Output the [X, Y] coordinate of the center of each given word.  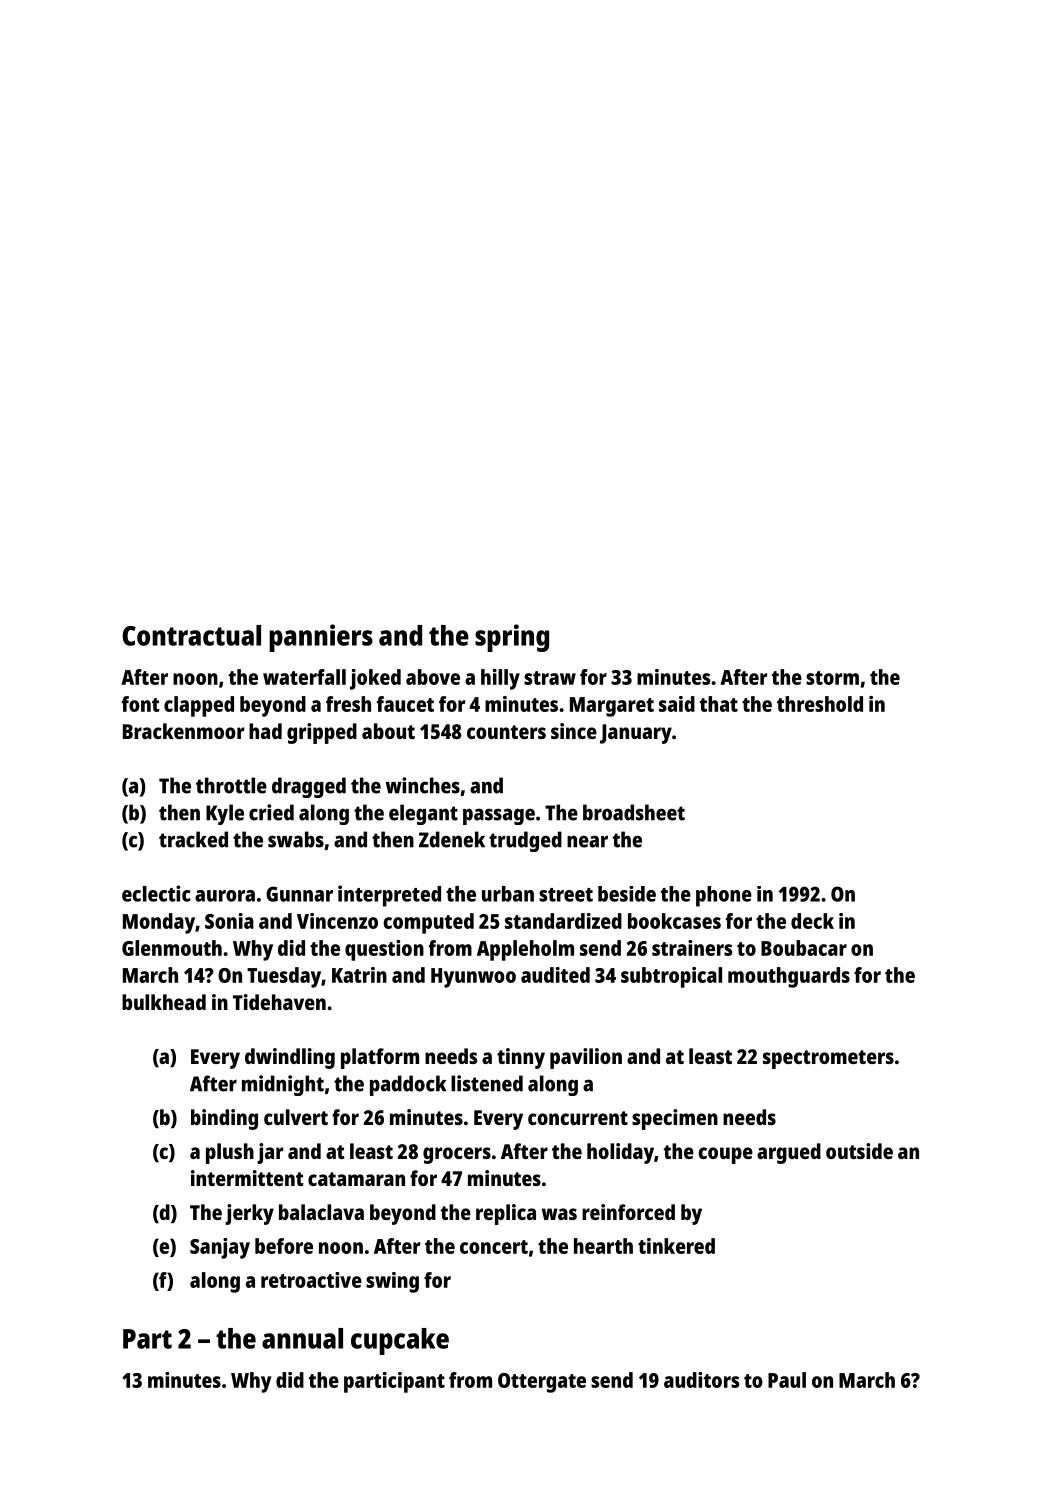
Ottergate [542, 1383]
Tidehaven [279, 1002]
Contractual [191, 635]
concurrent [578, 1118]
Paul [787, 1380]
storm [832, 678]
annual [302, 1338]
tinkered [676, 1246]
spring [512, 638]
